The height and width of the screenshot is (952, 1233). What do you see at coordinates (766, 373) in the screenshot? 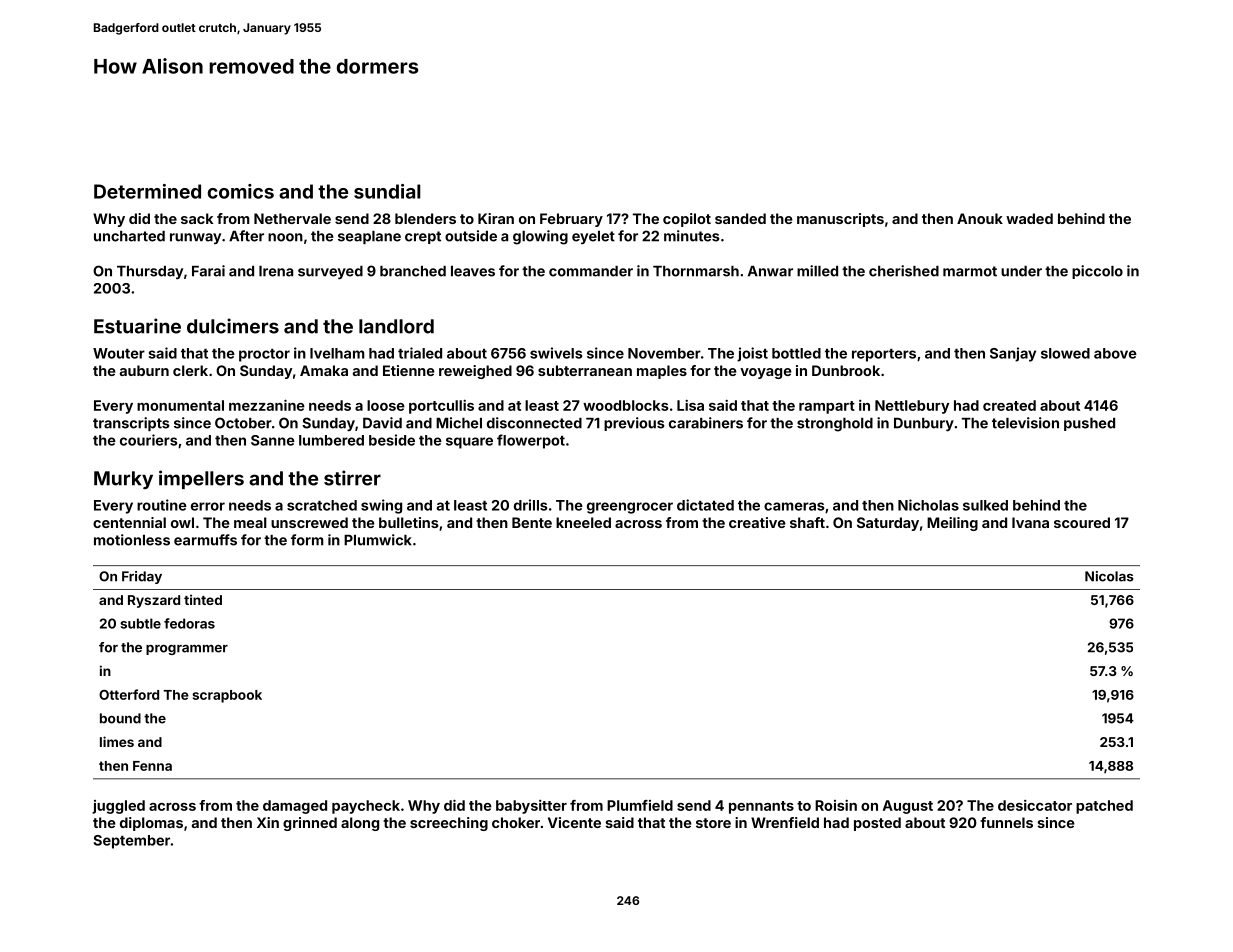
I see `voyage` at bounding box center [766, 373].
